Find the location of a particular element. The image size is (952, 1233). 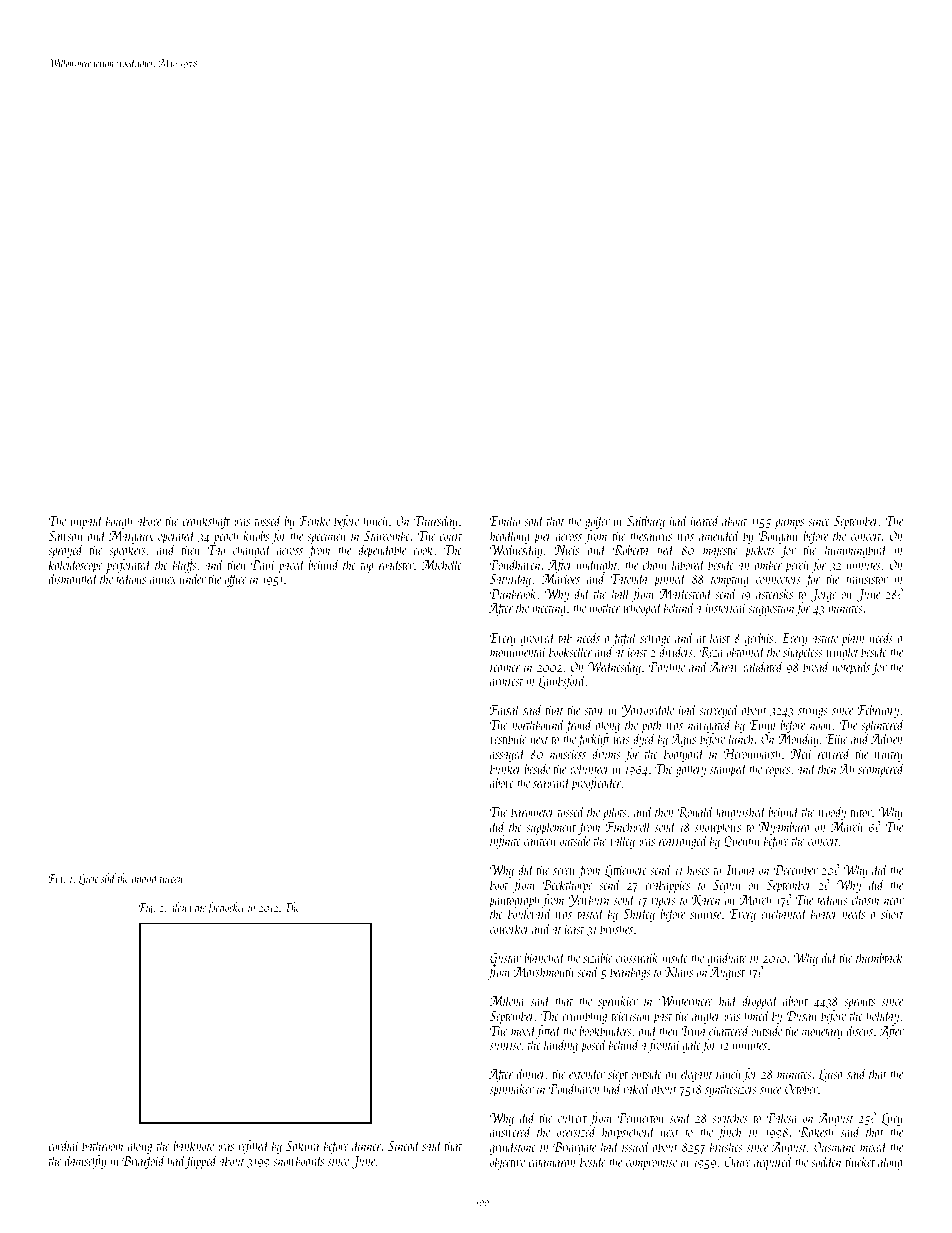

pilots is located at coordinates (615, 813).
